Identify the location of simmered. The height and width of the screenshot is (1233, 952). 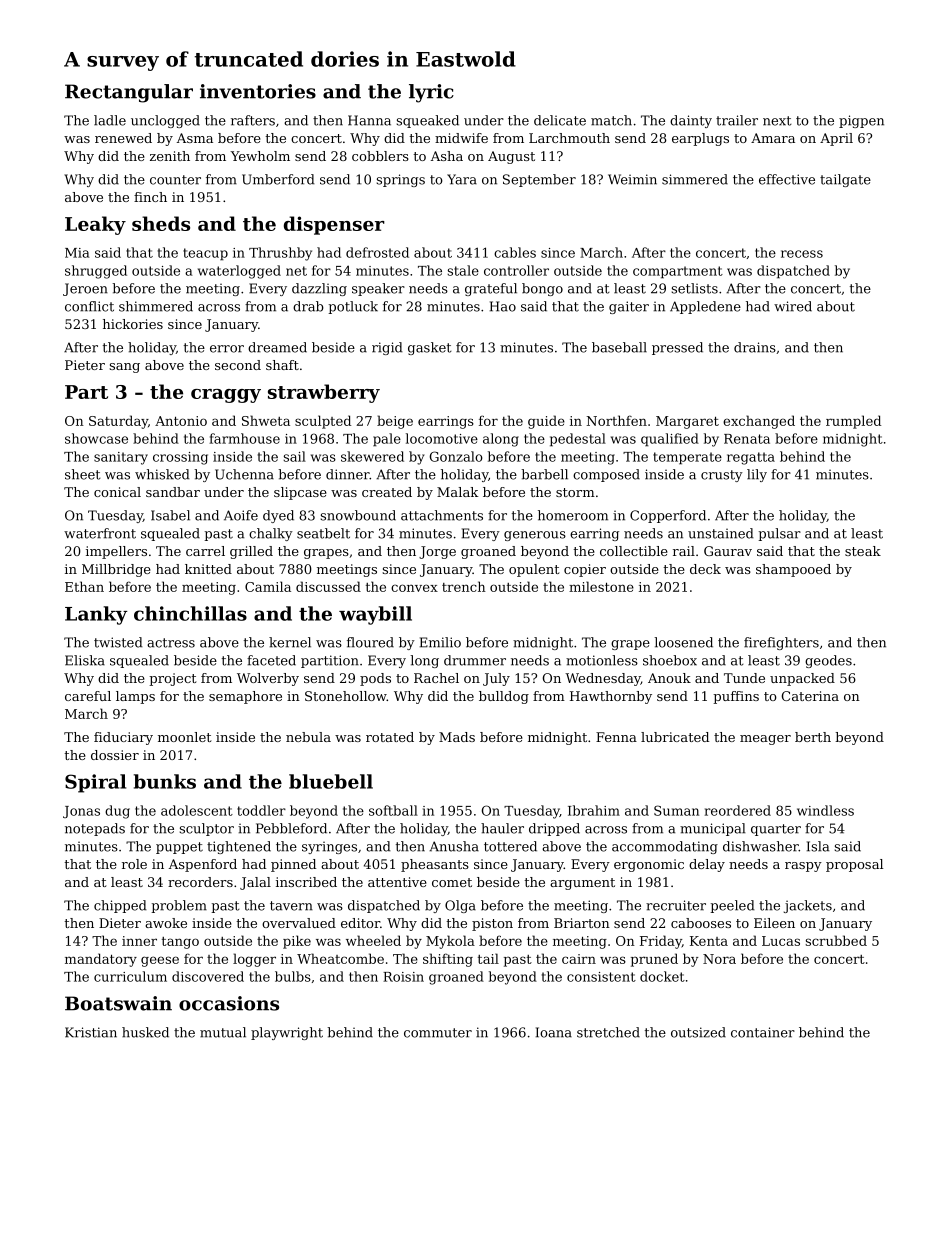
(695, 179).
